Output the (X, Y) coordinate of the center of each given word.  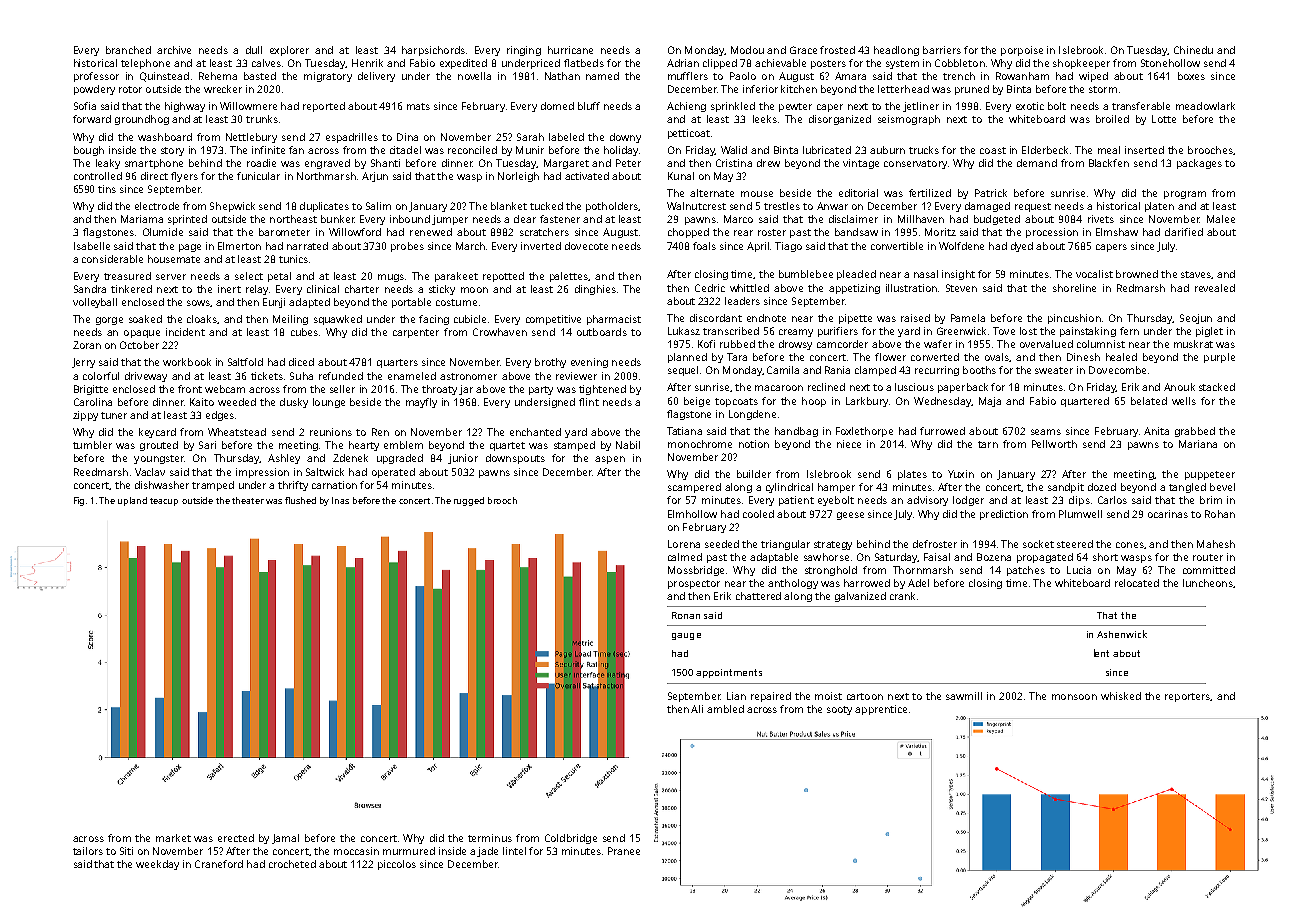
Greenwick (961, 331)
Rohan (1220, 514)
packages (1199, 164)
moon (474, 290)
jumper (450, 220)
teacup (164, 502)
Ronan (686, 615)
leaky (108, 164)
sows (198, 303)
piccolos (397, 865)
